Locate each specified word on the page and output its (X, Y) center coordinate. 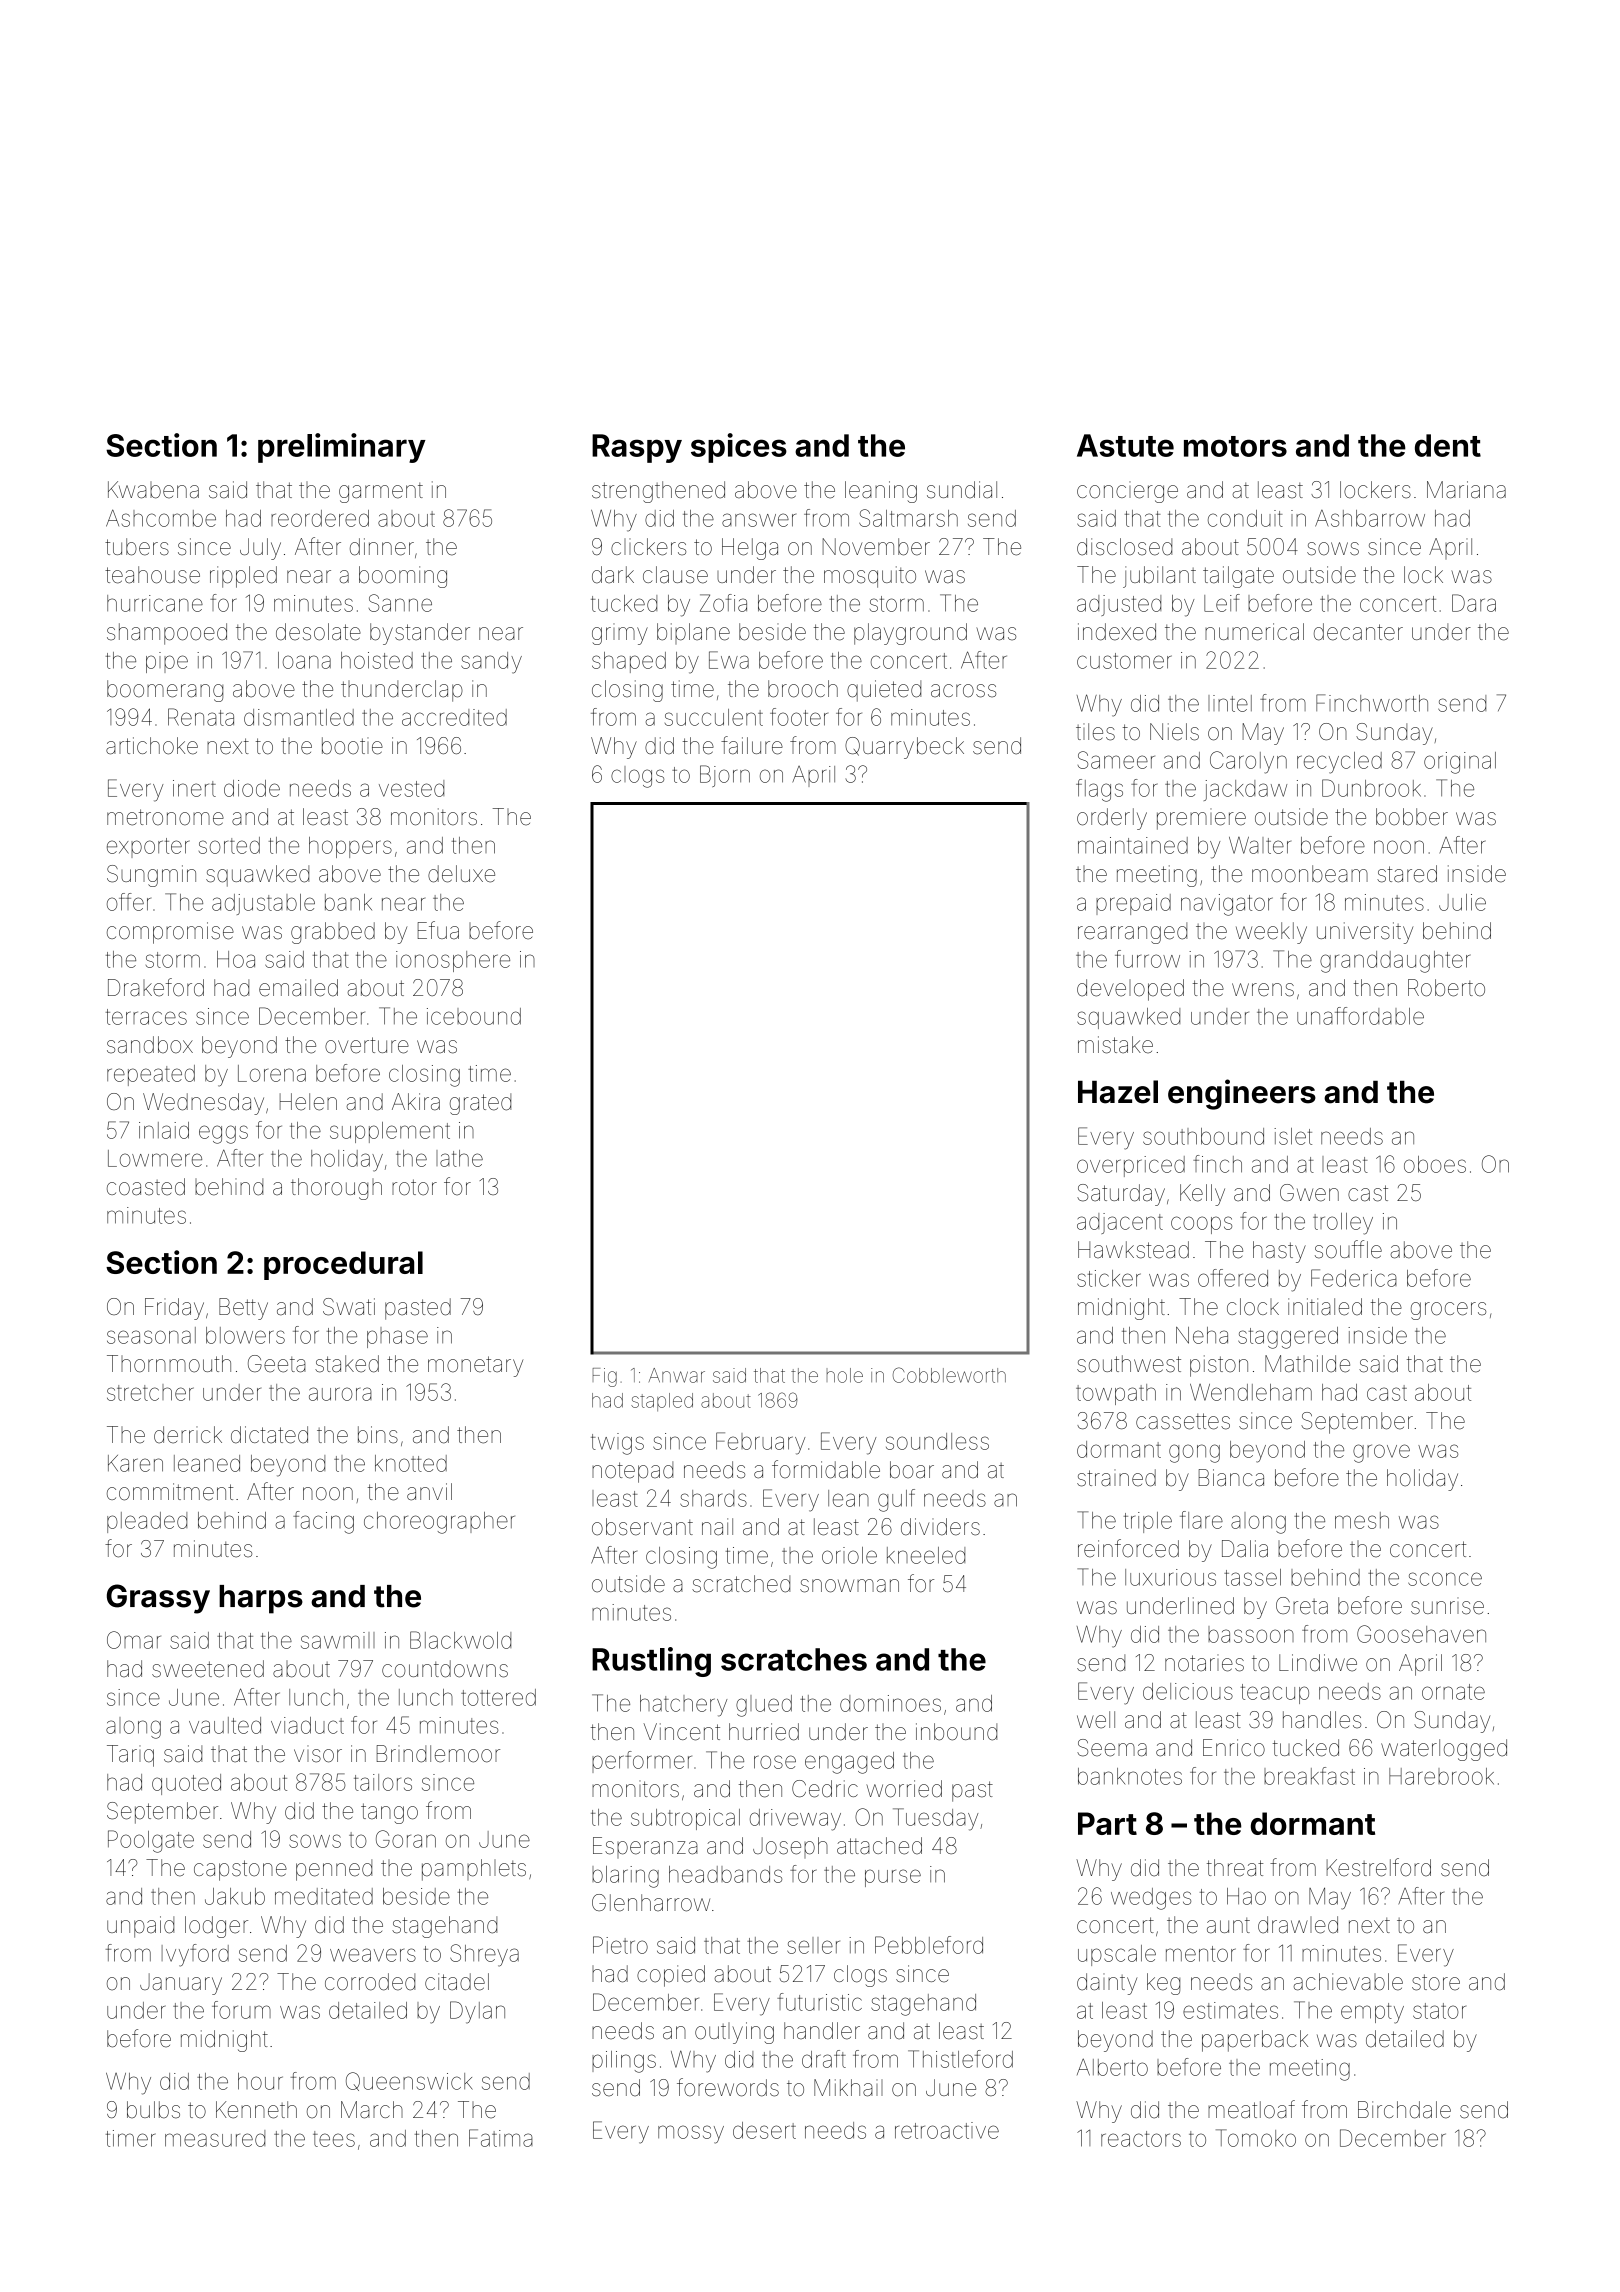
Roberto (1446, 988)
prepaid (1133, 904)
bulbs (153, 2110)
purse (893, 1878)
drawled (1298, 1925)
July (260, 549)
